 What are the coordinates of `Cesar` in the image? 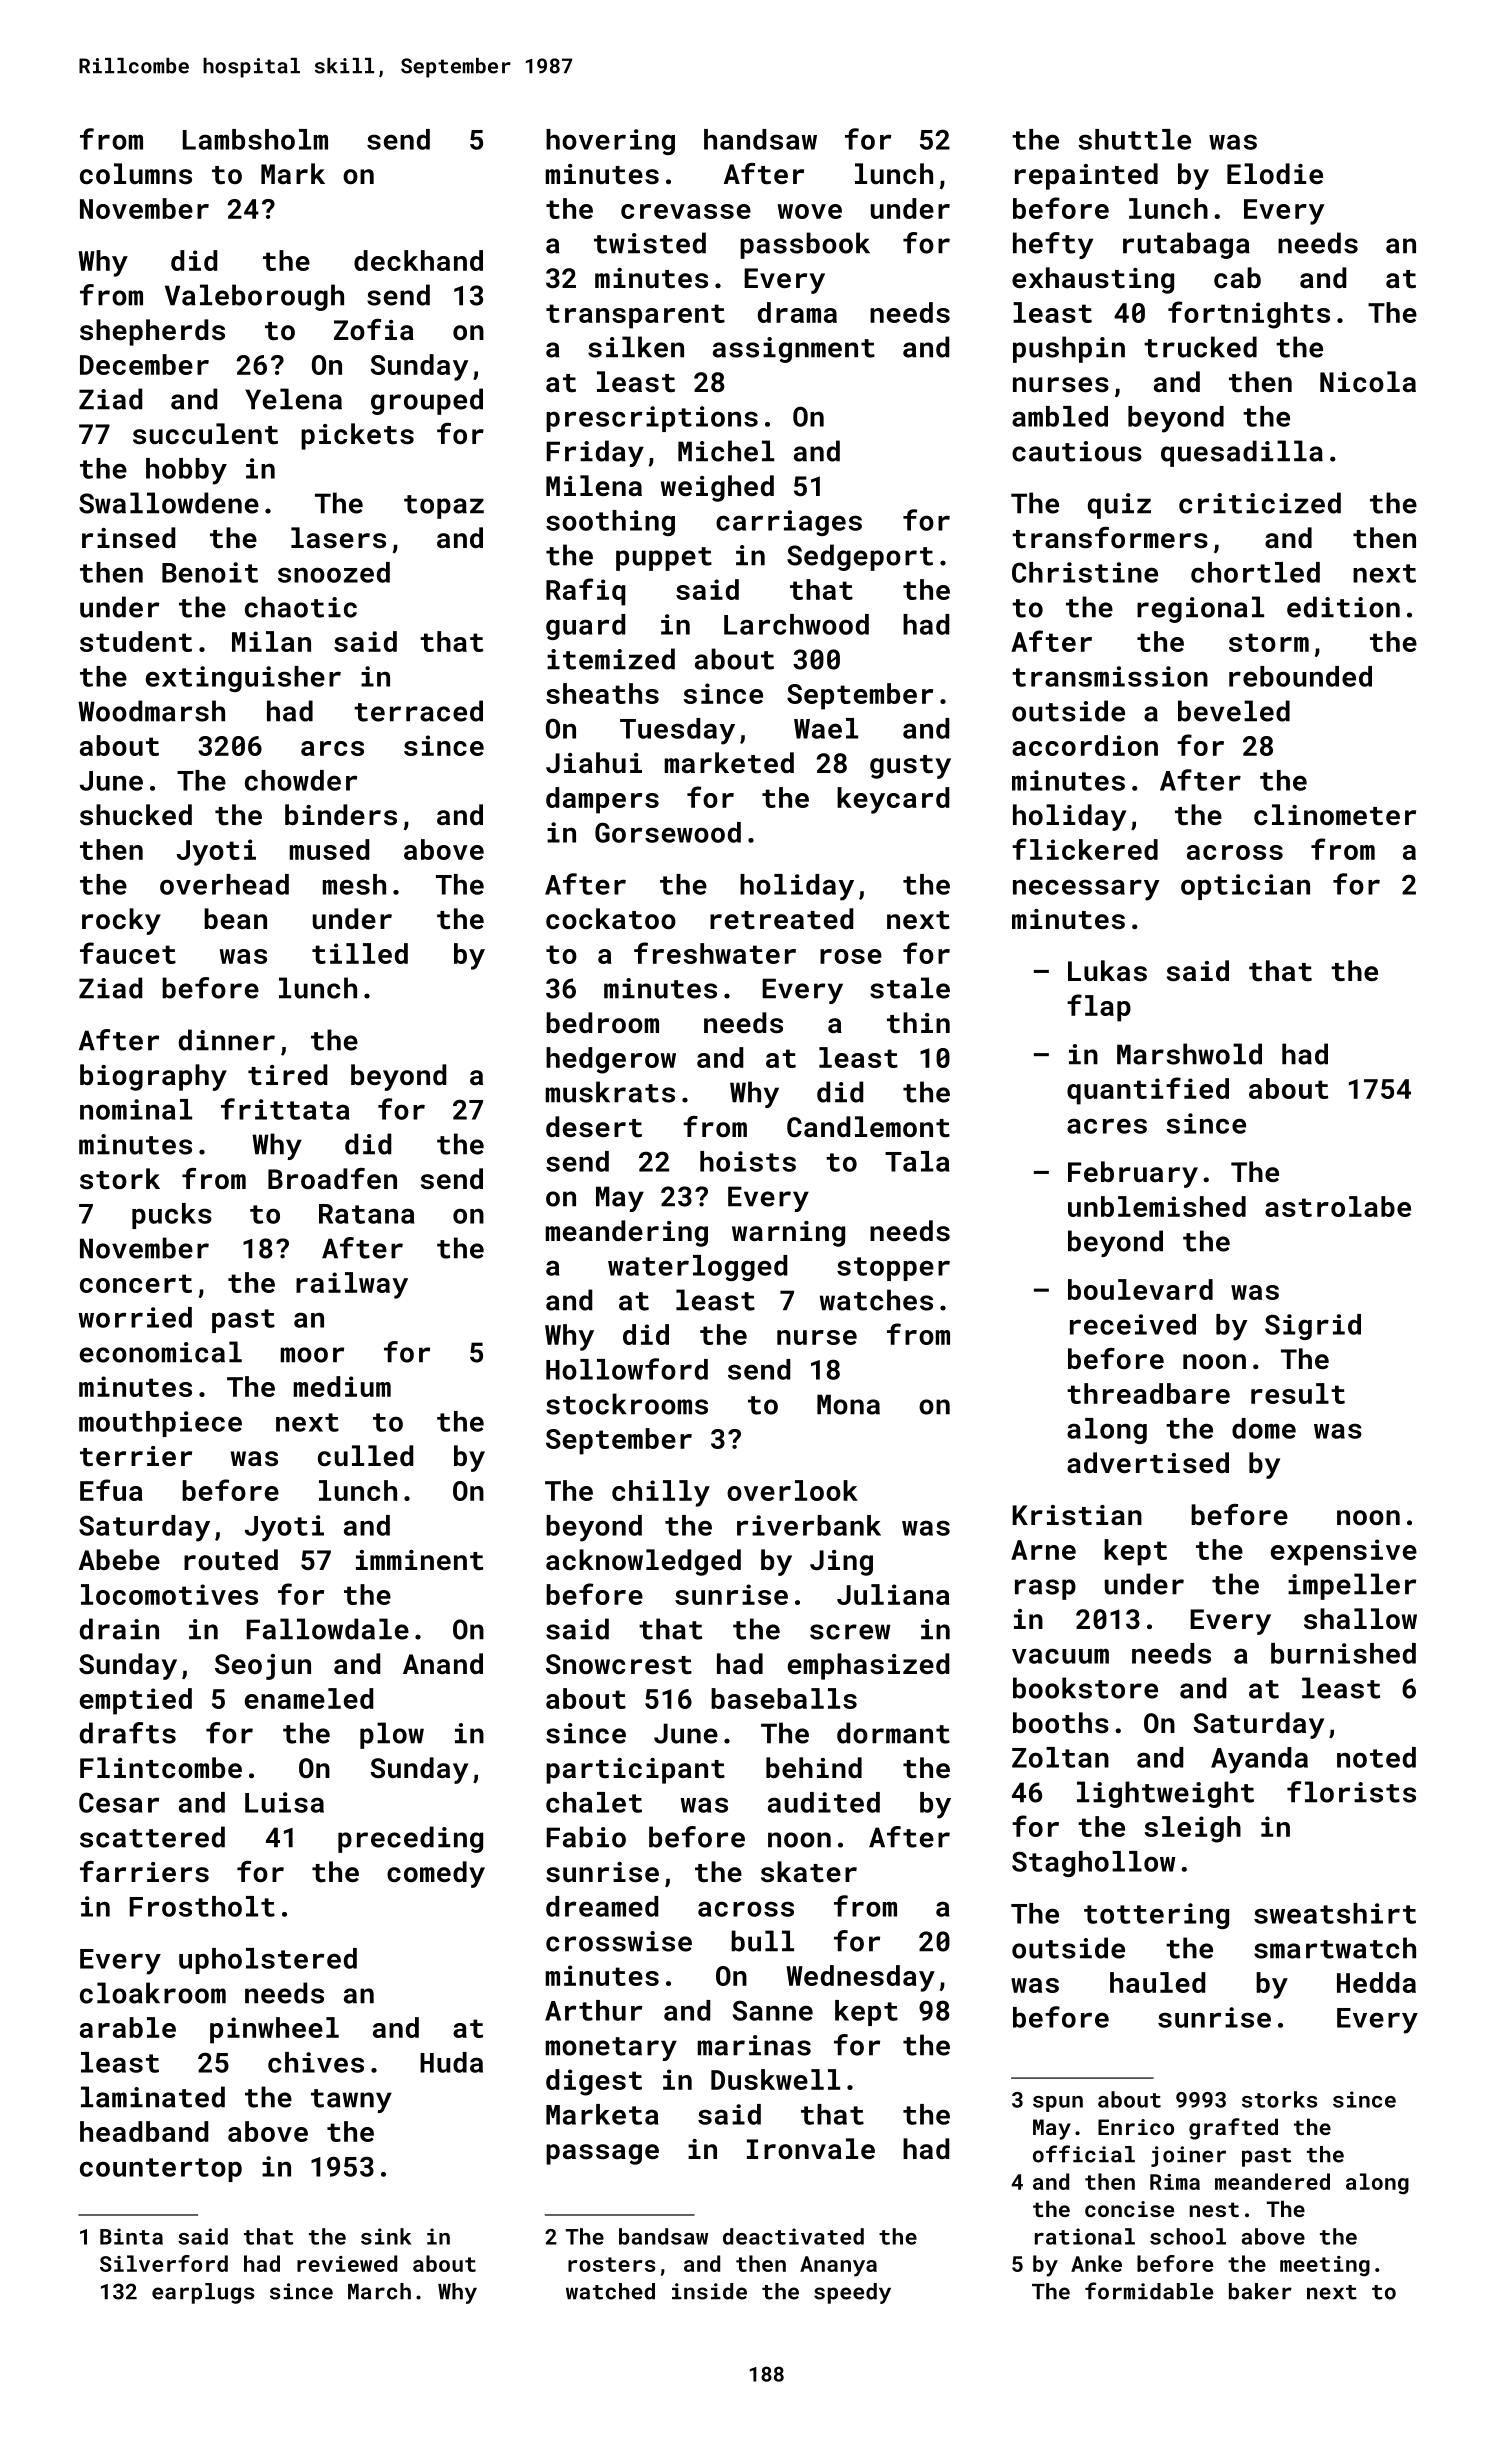 It's located at (119, 1802).
